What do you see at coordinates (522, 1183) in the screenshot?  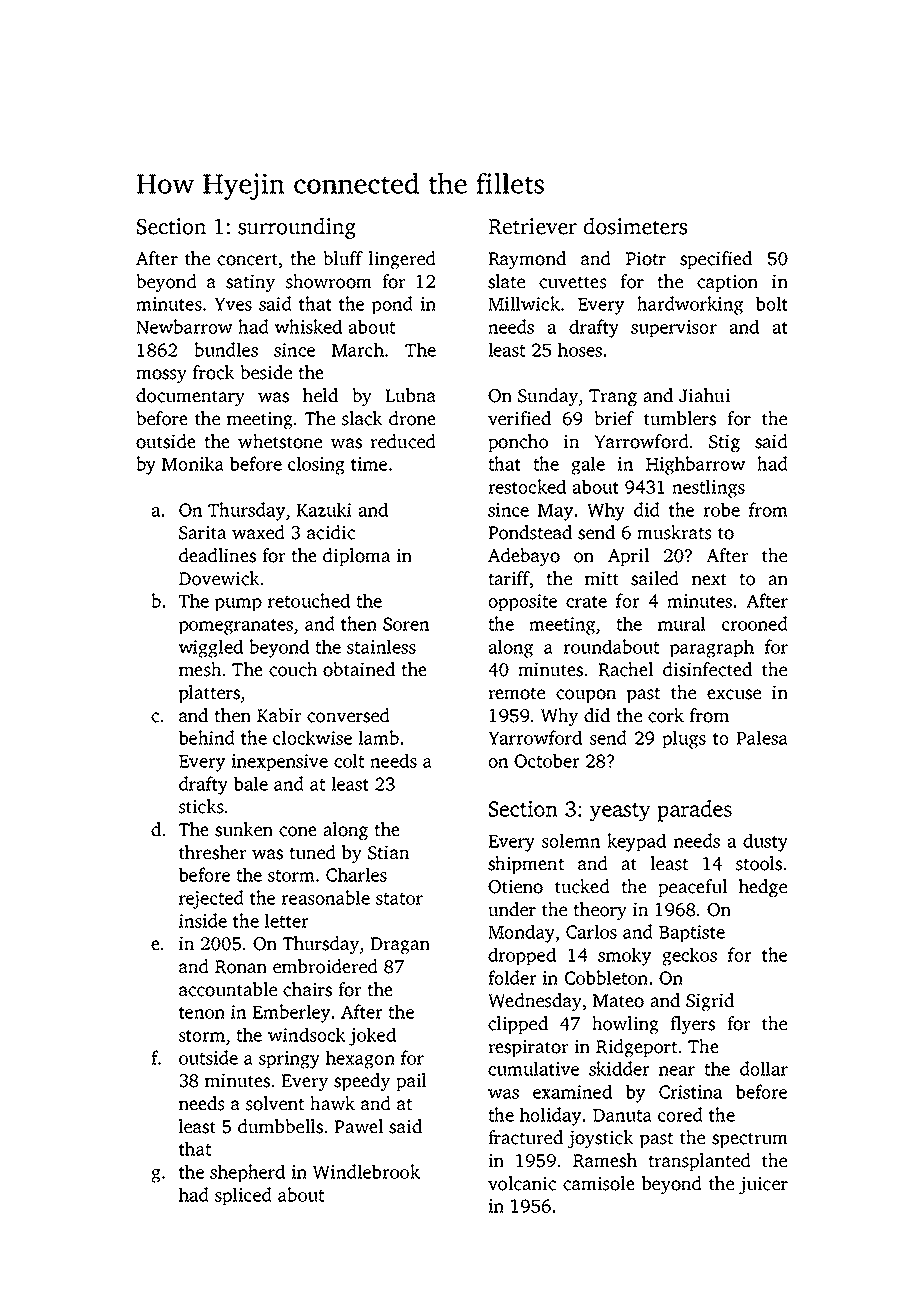 I see `volcanic` at bounding box center [522, 1183].
